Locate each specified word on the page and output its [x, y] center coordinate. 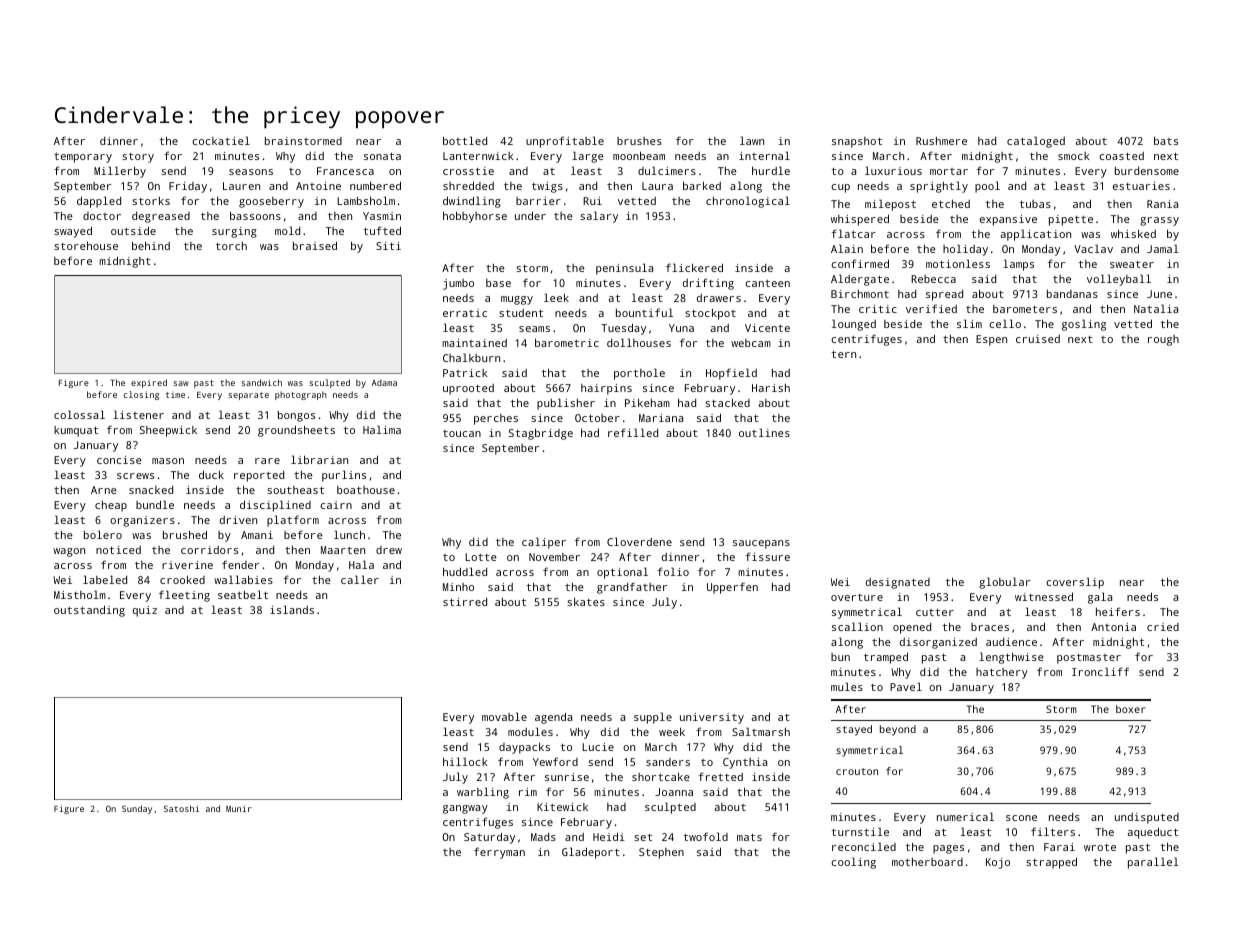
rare [267, 461]
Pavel [906, 686]
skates [586, 602]
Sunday [137, 809]
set [643, 837]
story [138, 158]
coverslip [1075, 583]
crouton [857, 771]
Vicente [767, 328]
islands [292, 609]
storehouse [86, 245]
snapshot [857, 142]
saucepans [761, 544]
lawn [752, 140]
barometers [1025, 309]
